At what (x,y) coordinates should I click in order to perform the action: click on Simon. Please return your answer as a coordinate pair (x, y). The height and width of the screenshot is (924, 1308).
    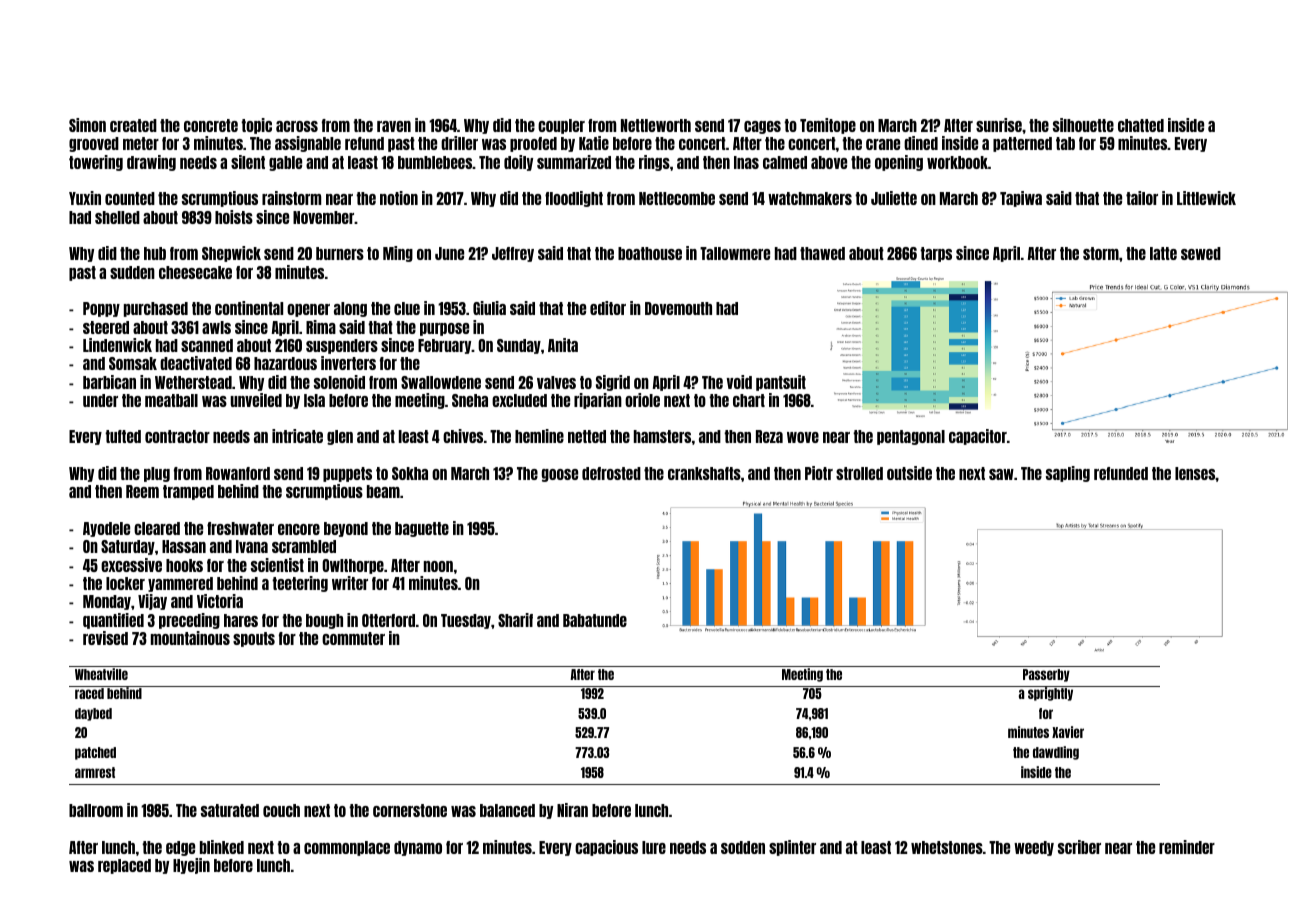
    Looking at the image, I should click on (87, 125).
